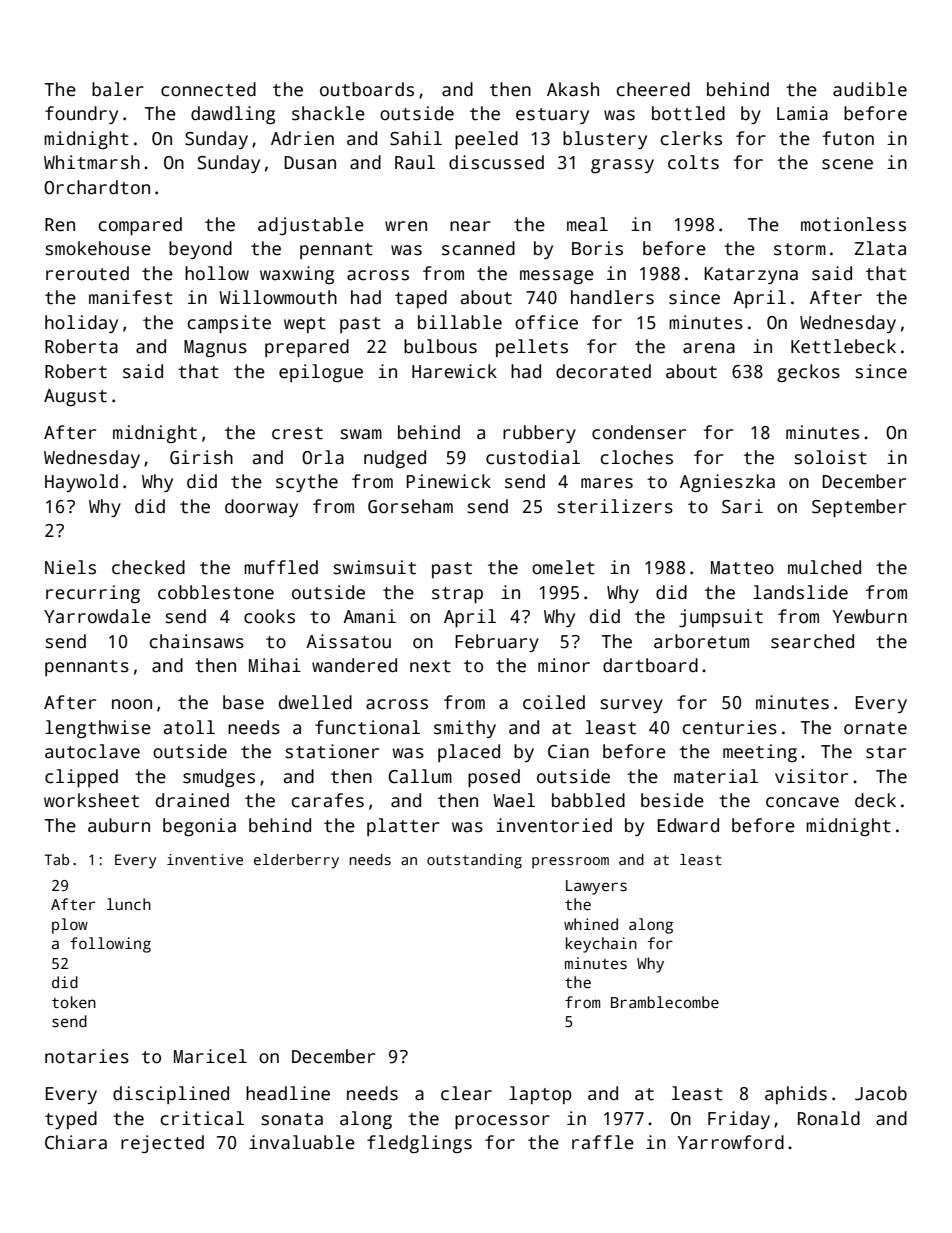 Image resolution: width=952 pixels, height=1233 pixels. Describe the element at coordinates (328, 800) in the page. I see `carafes` at that location.
